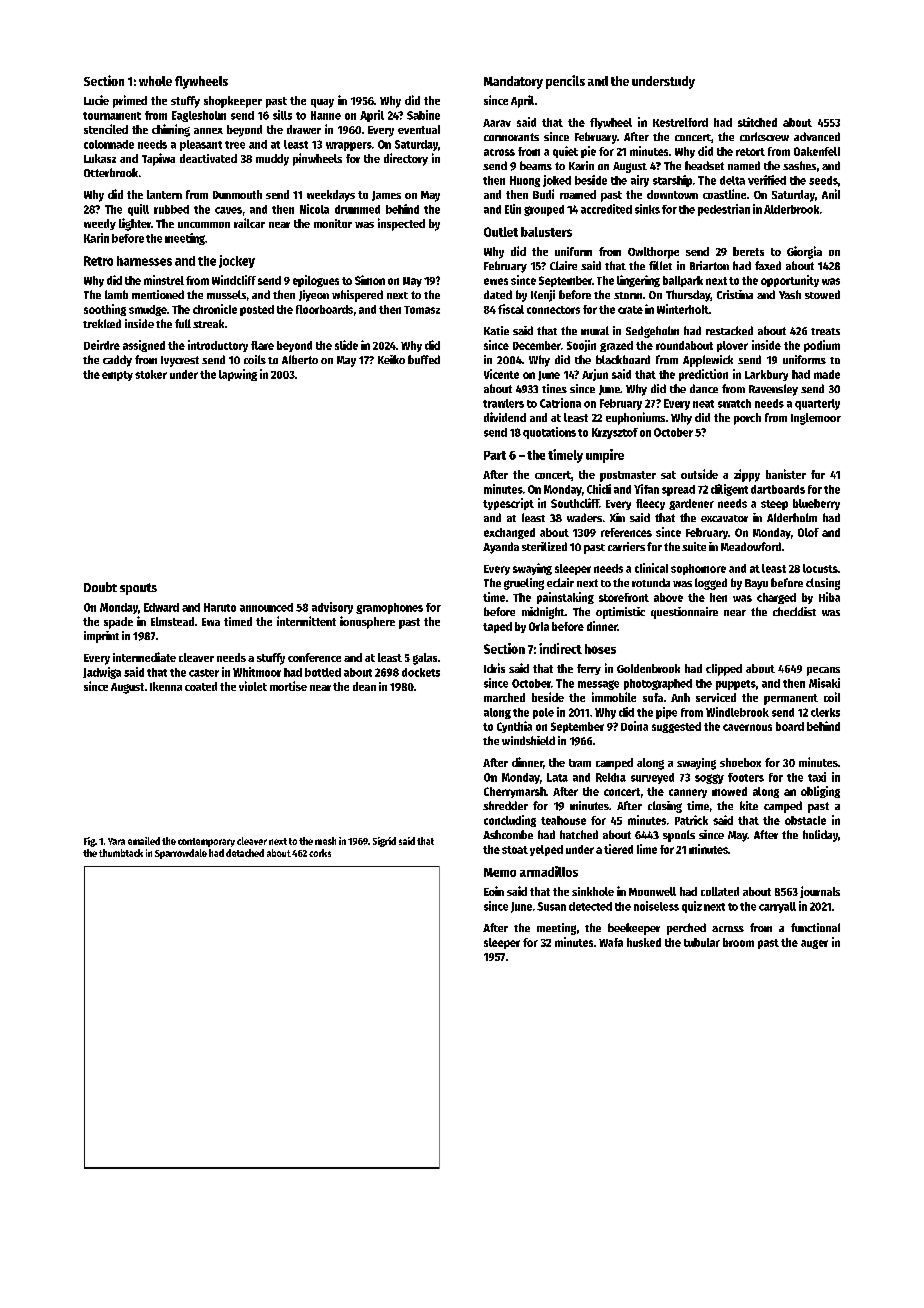 This screenshot has height=1308, width=924. I want to click on mentioned, so click(158, 294).
